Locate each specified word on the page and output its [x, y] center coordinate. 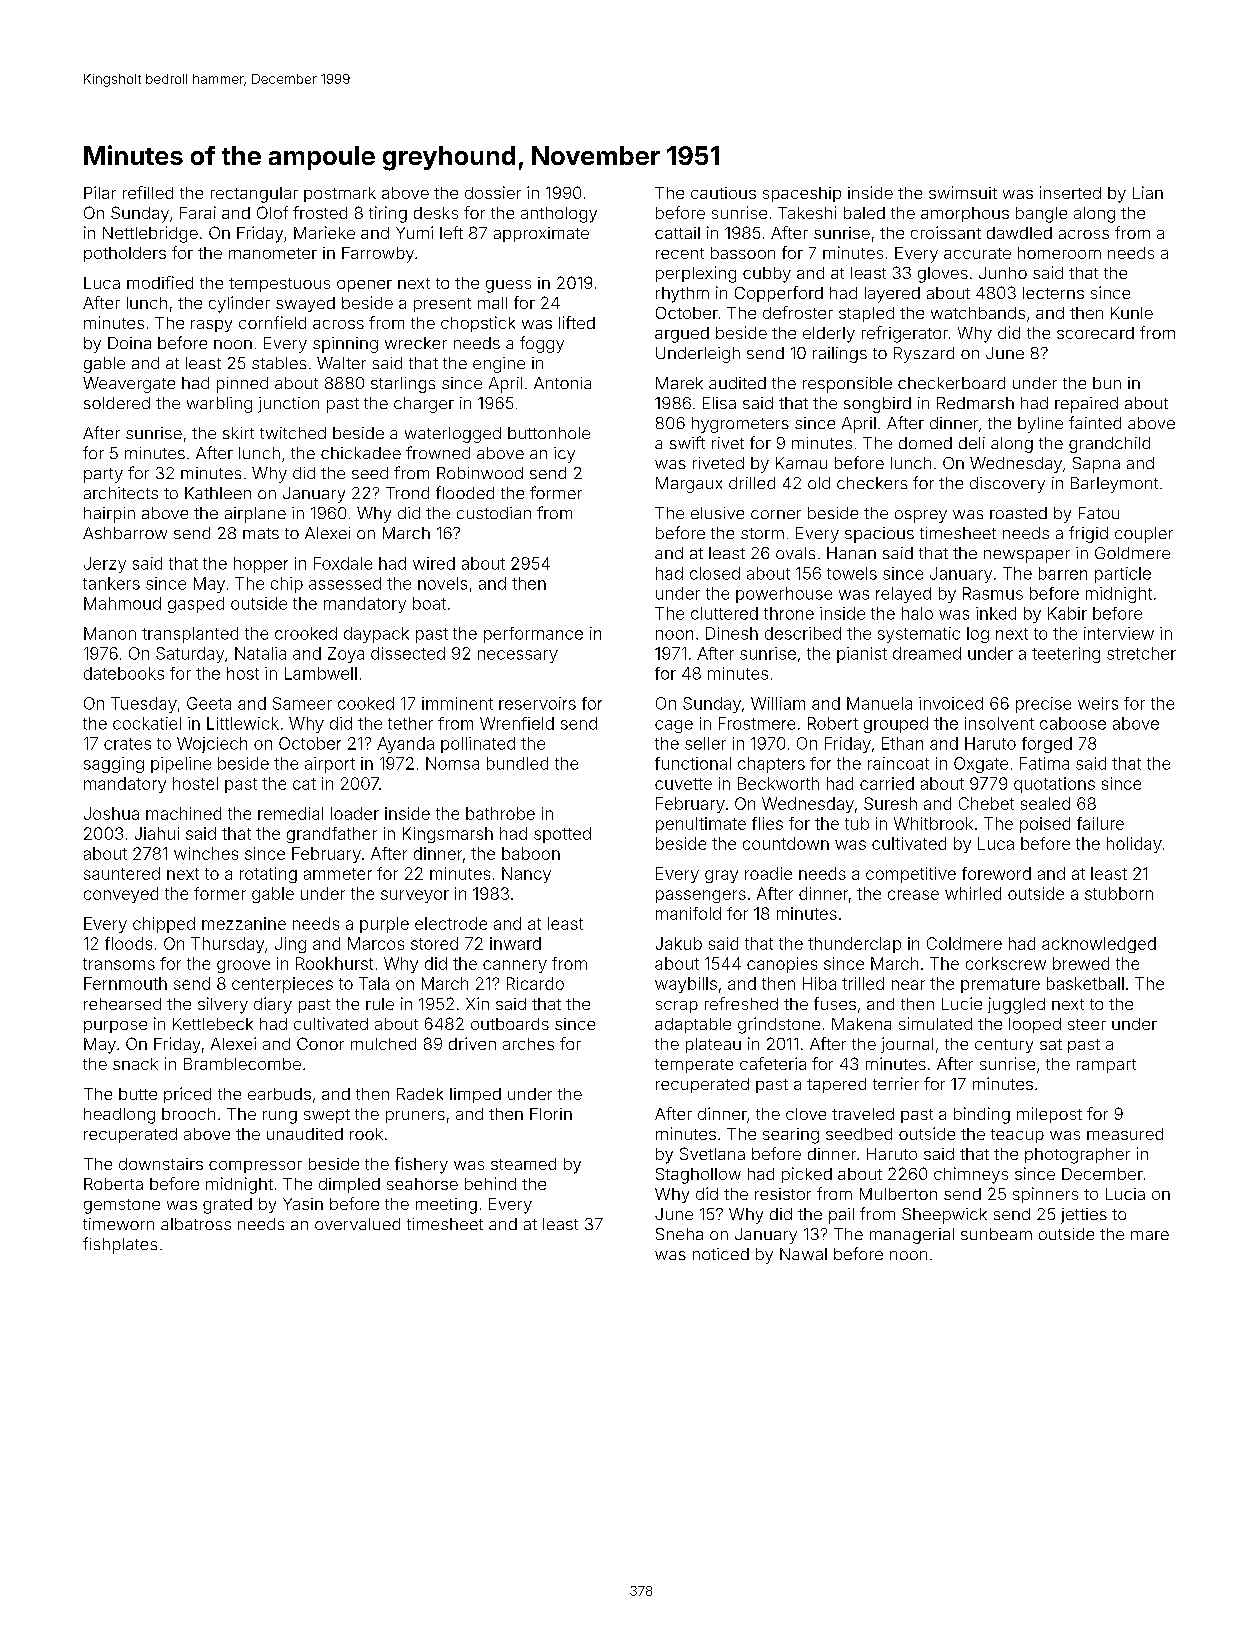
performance [533, 635]
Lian [1148, 192]
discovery [1007, 485]
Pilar [100, 192]
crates [127, 744]
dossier [493, 192]
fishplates [120, 1245]
